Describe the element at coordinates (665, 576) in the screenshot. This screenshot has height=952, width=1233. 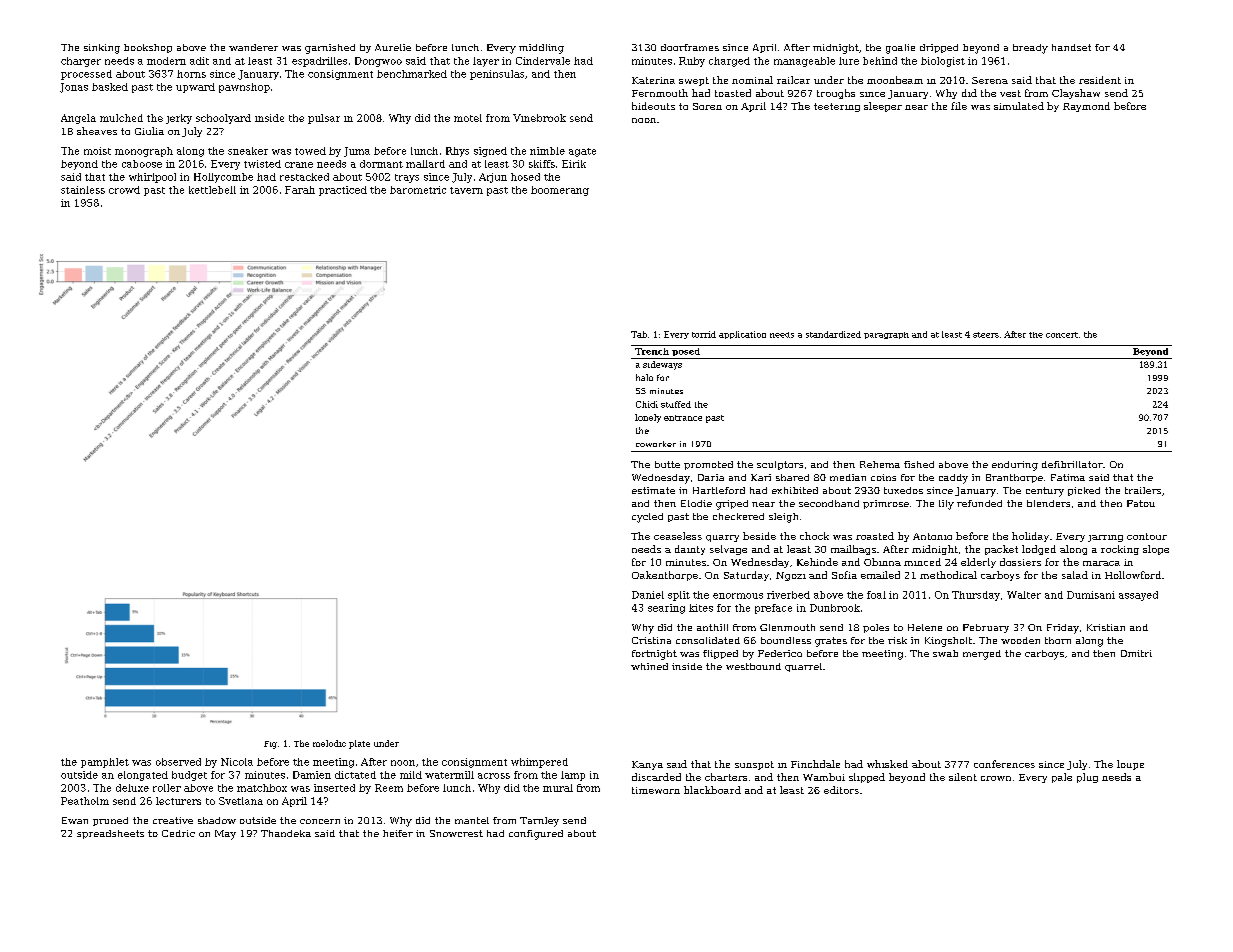
I see `Oakenthorpe` at that location.
